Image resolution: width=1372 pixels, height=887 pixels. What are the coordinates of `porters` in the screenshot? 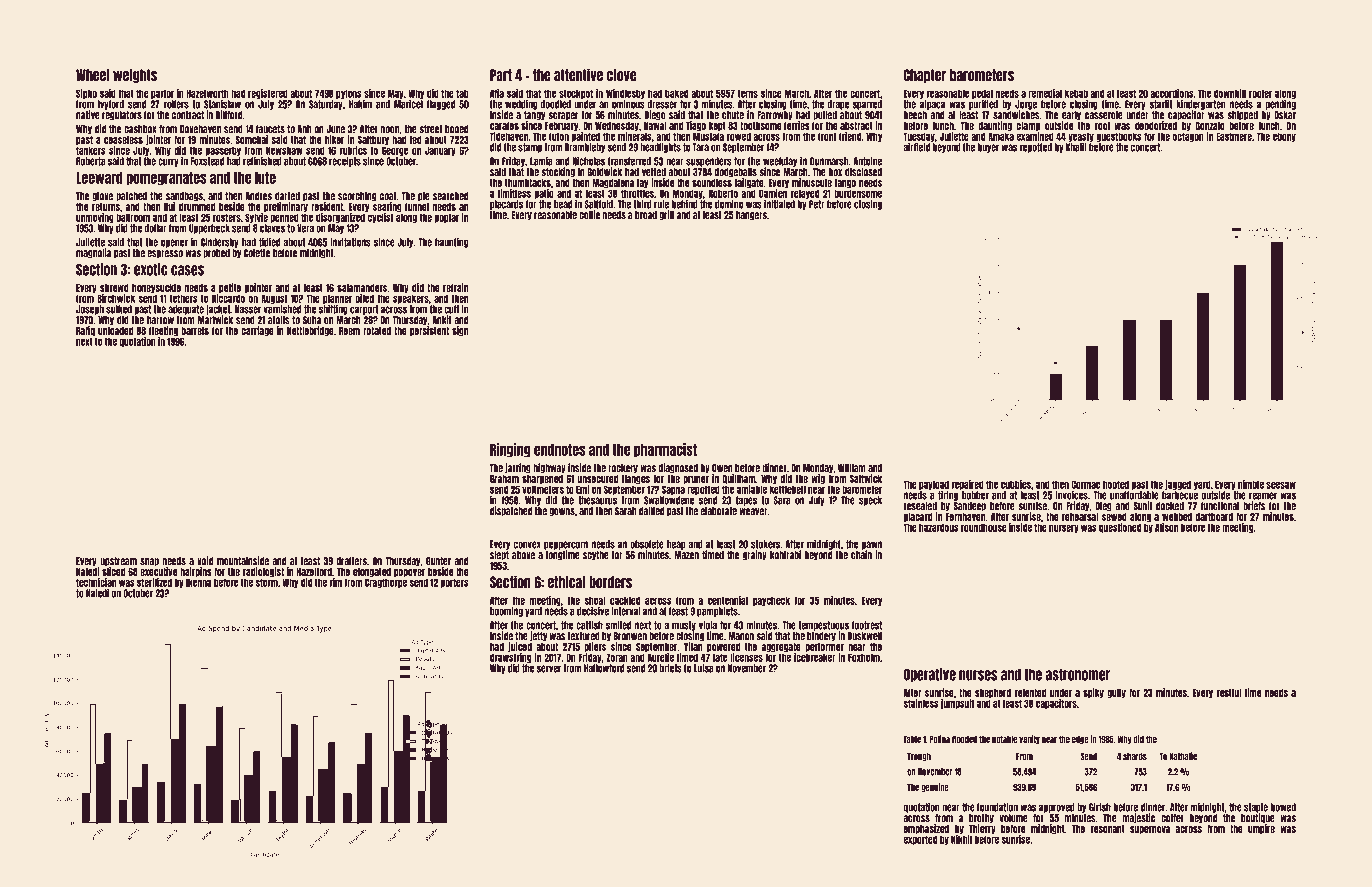 It's located at (455, 583).
